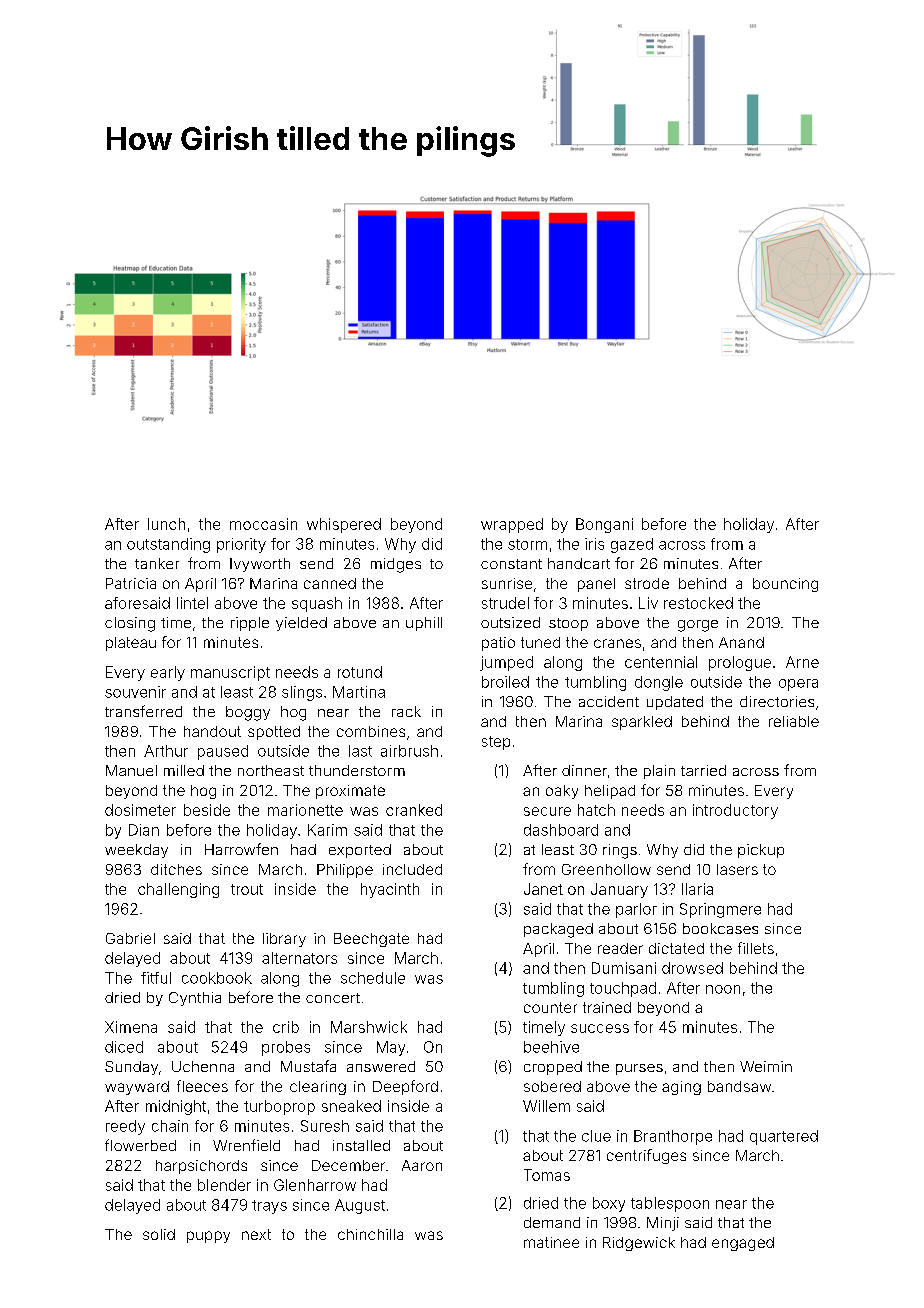 This document has height=1308, width=924. I want to click on flowerbed, so click(140, 1145).
